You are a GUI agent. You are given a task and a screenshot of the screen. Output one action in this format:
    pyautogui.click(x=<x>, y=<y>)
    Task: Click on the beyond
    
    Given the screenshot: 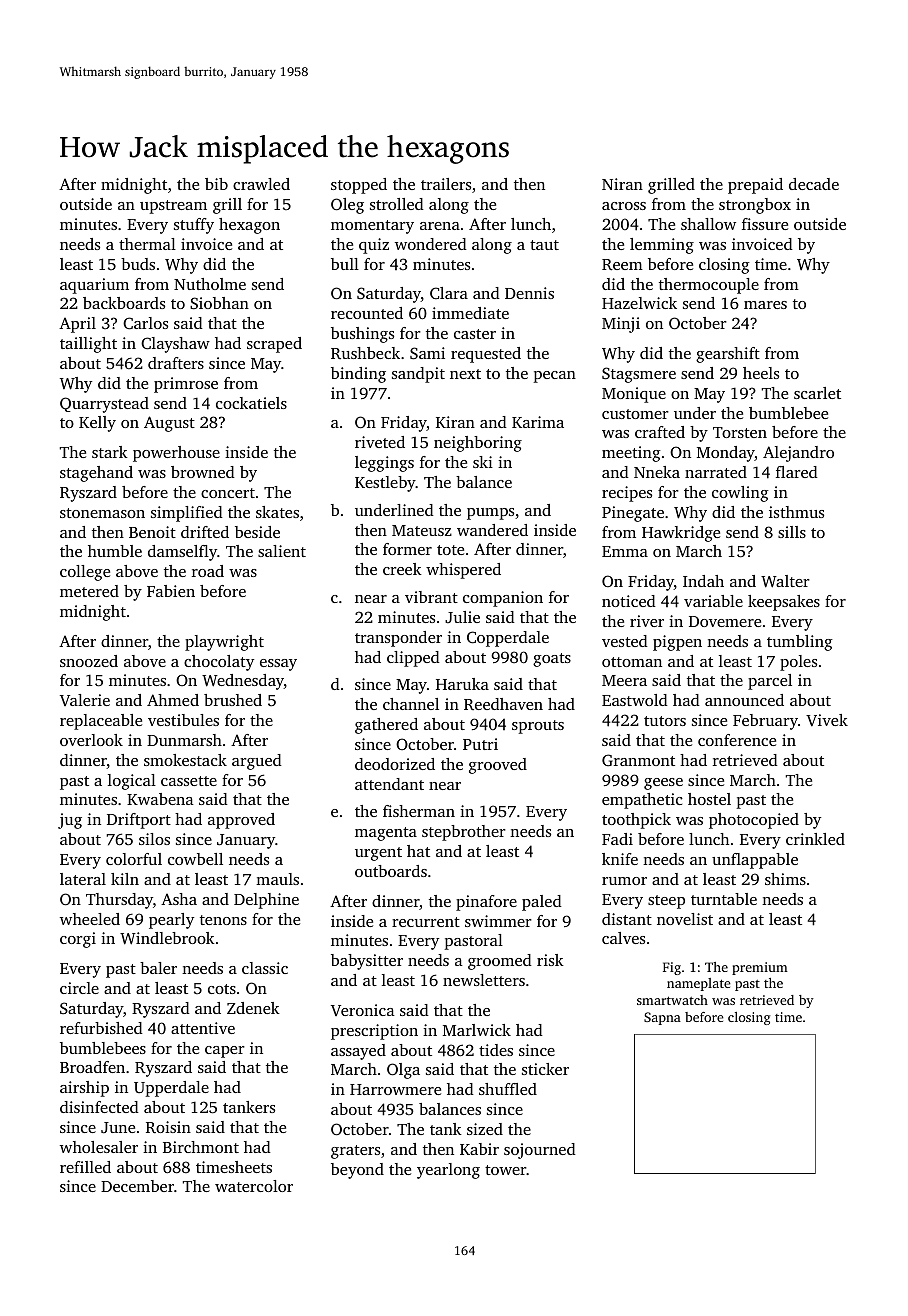 What is the action you would take?
    pyautogui.click(x=357, y=1171)
